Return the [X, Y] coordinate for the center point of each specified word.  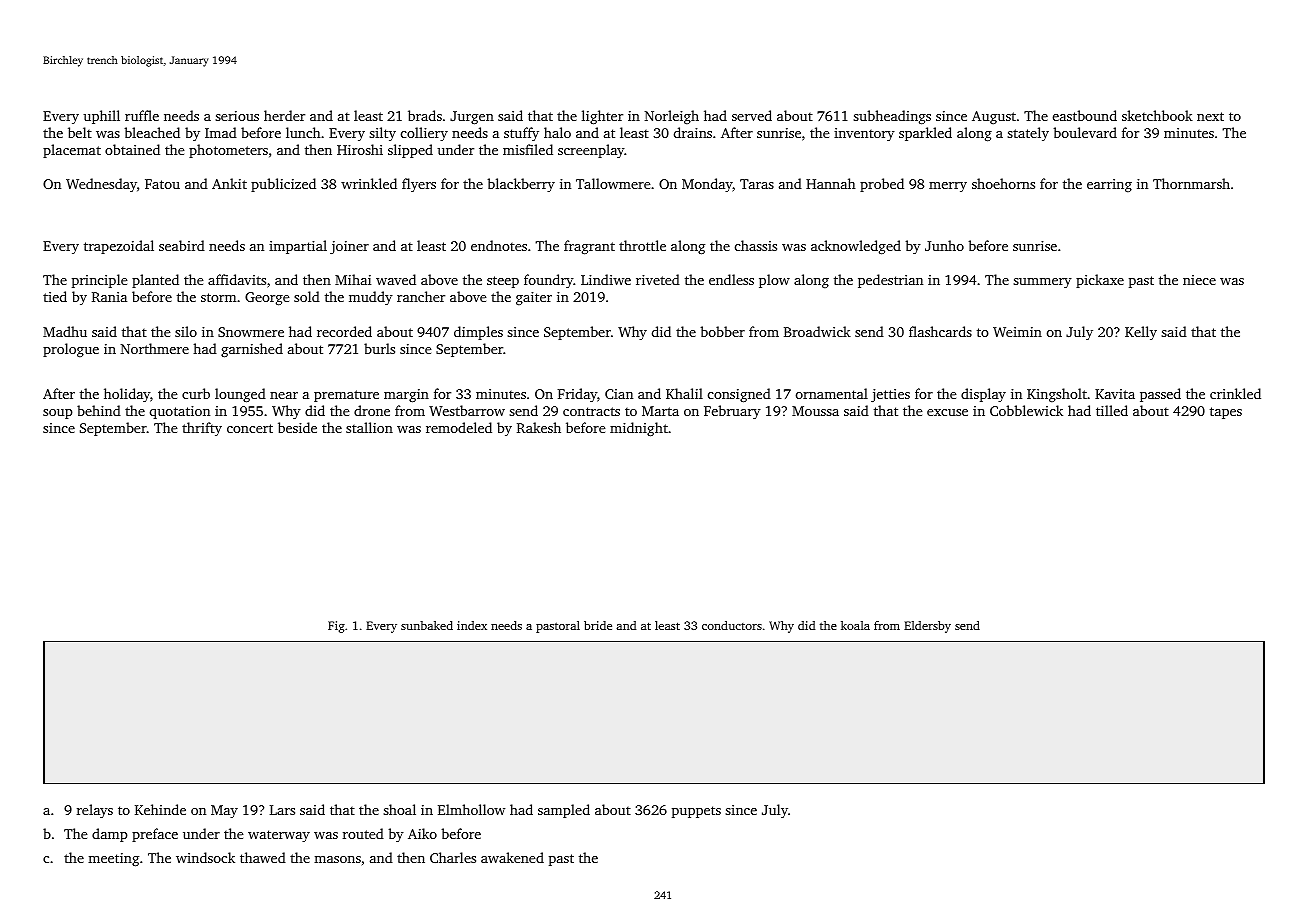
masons [337, 859]
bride [598, 625]
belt [80, 132]
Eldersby [927, 627]
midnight [639, 429]
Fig [336, 627]
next [1210, 116]
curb [196, 393]
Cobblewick [1026, 410]
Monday [707, 185]
